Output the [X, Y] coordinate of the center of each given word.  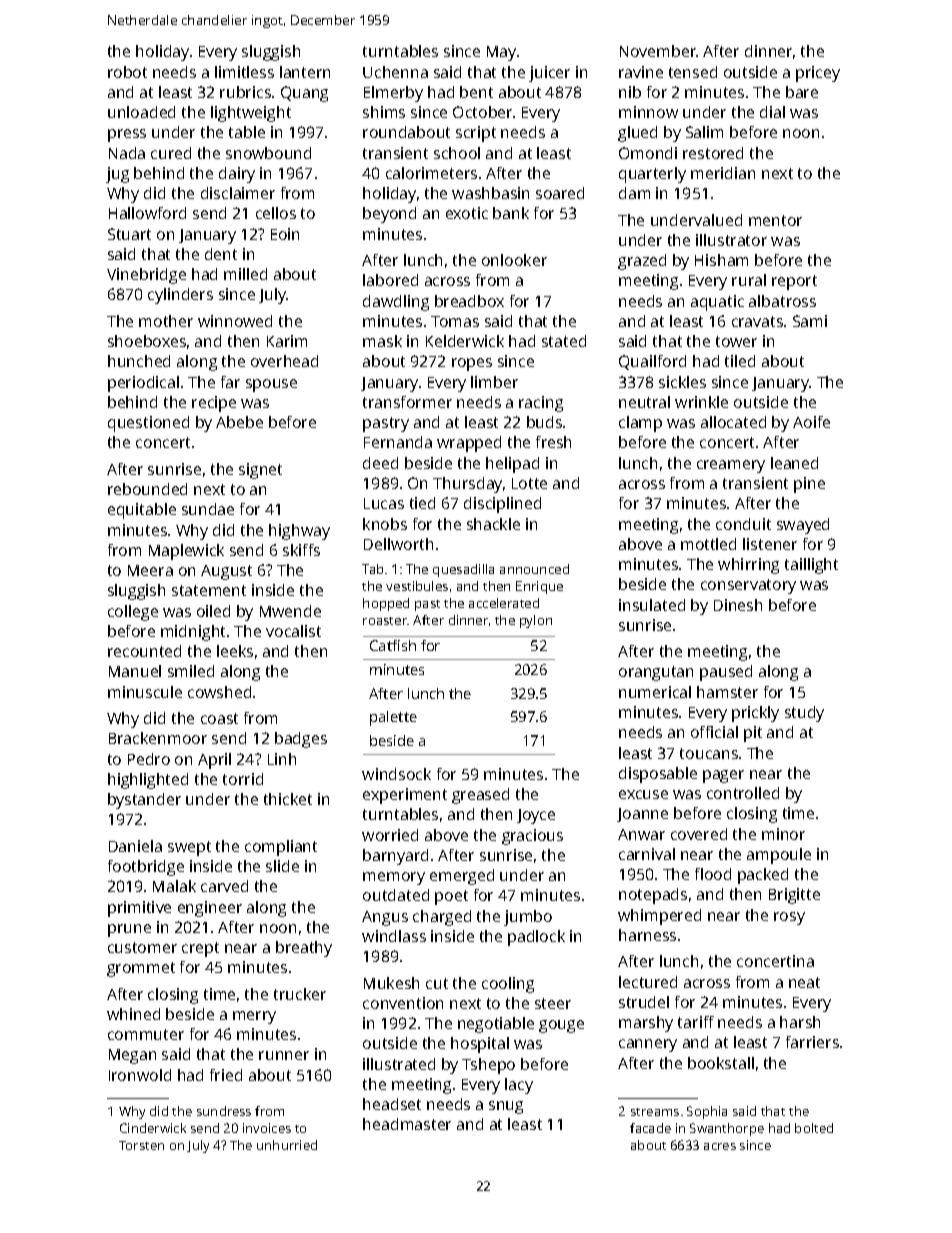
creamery [731, 466]
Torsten [141, 1145]
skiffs [301, 550]
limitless [244, 72]
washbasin [490, 193]
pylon [536, 621]
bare [802, 92]
